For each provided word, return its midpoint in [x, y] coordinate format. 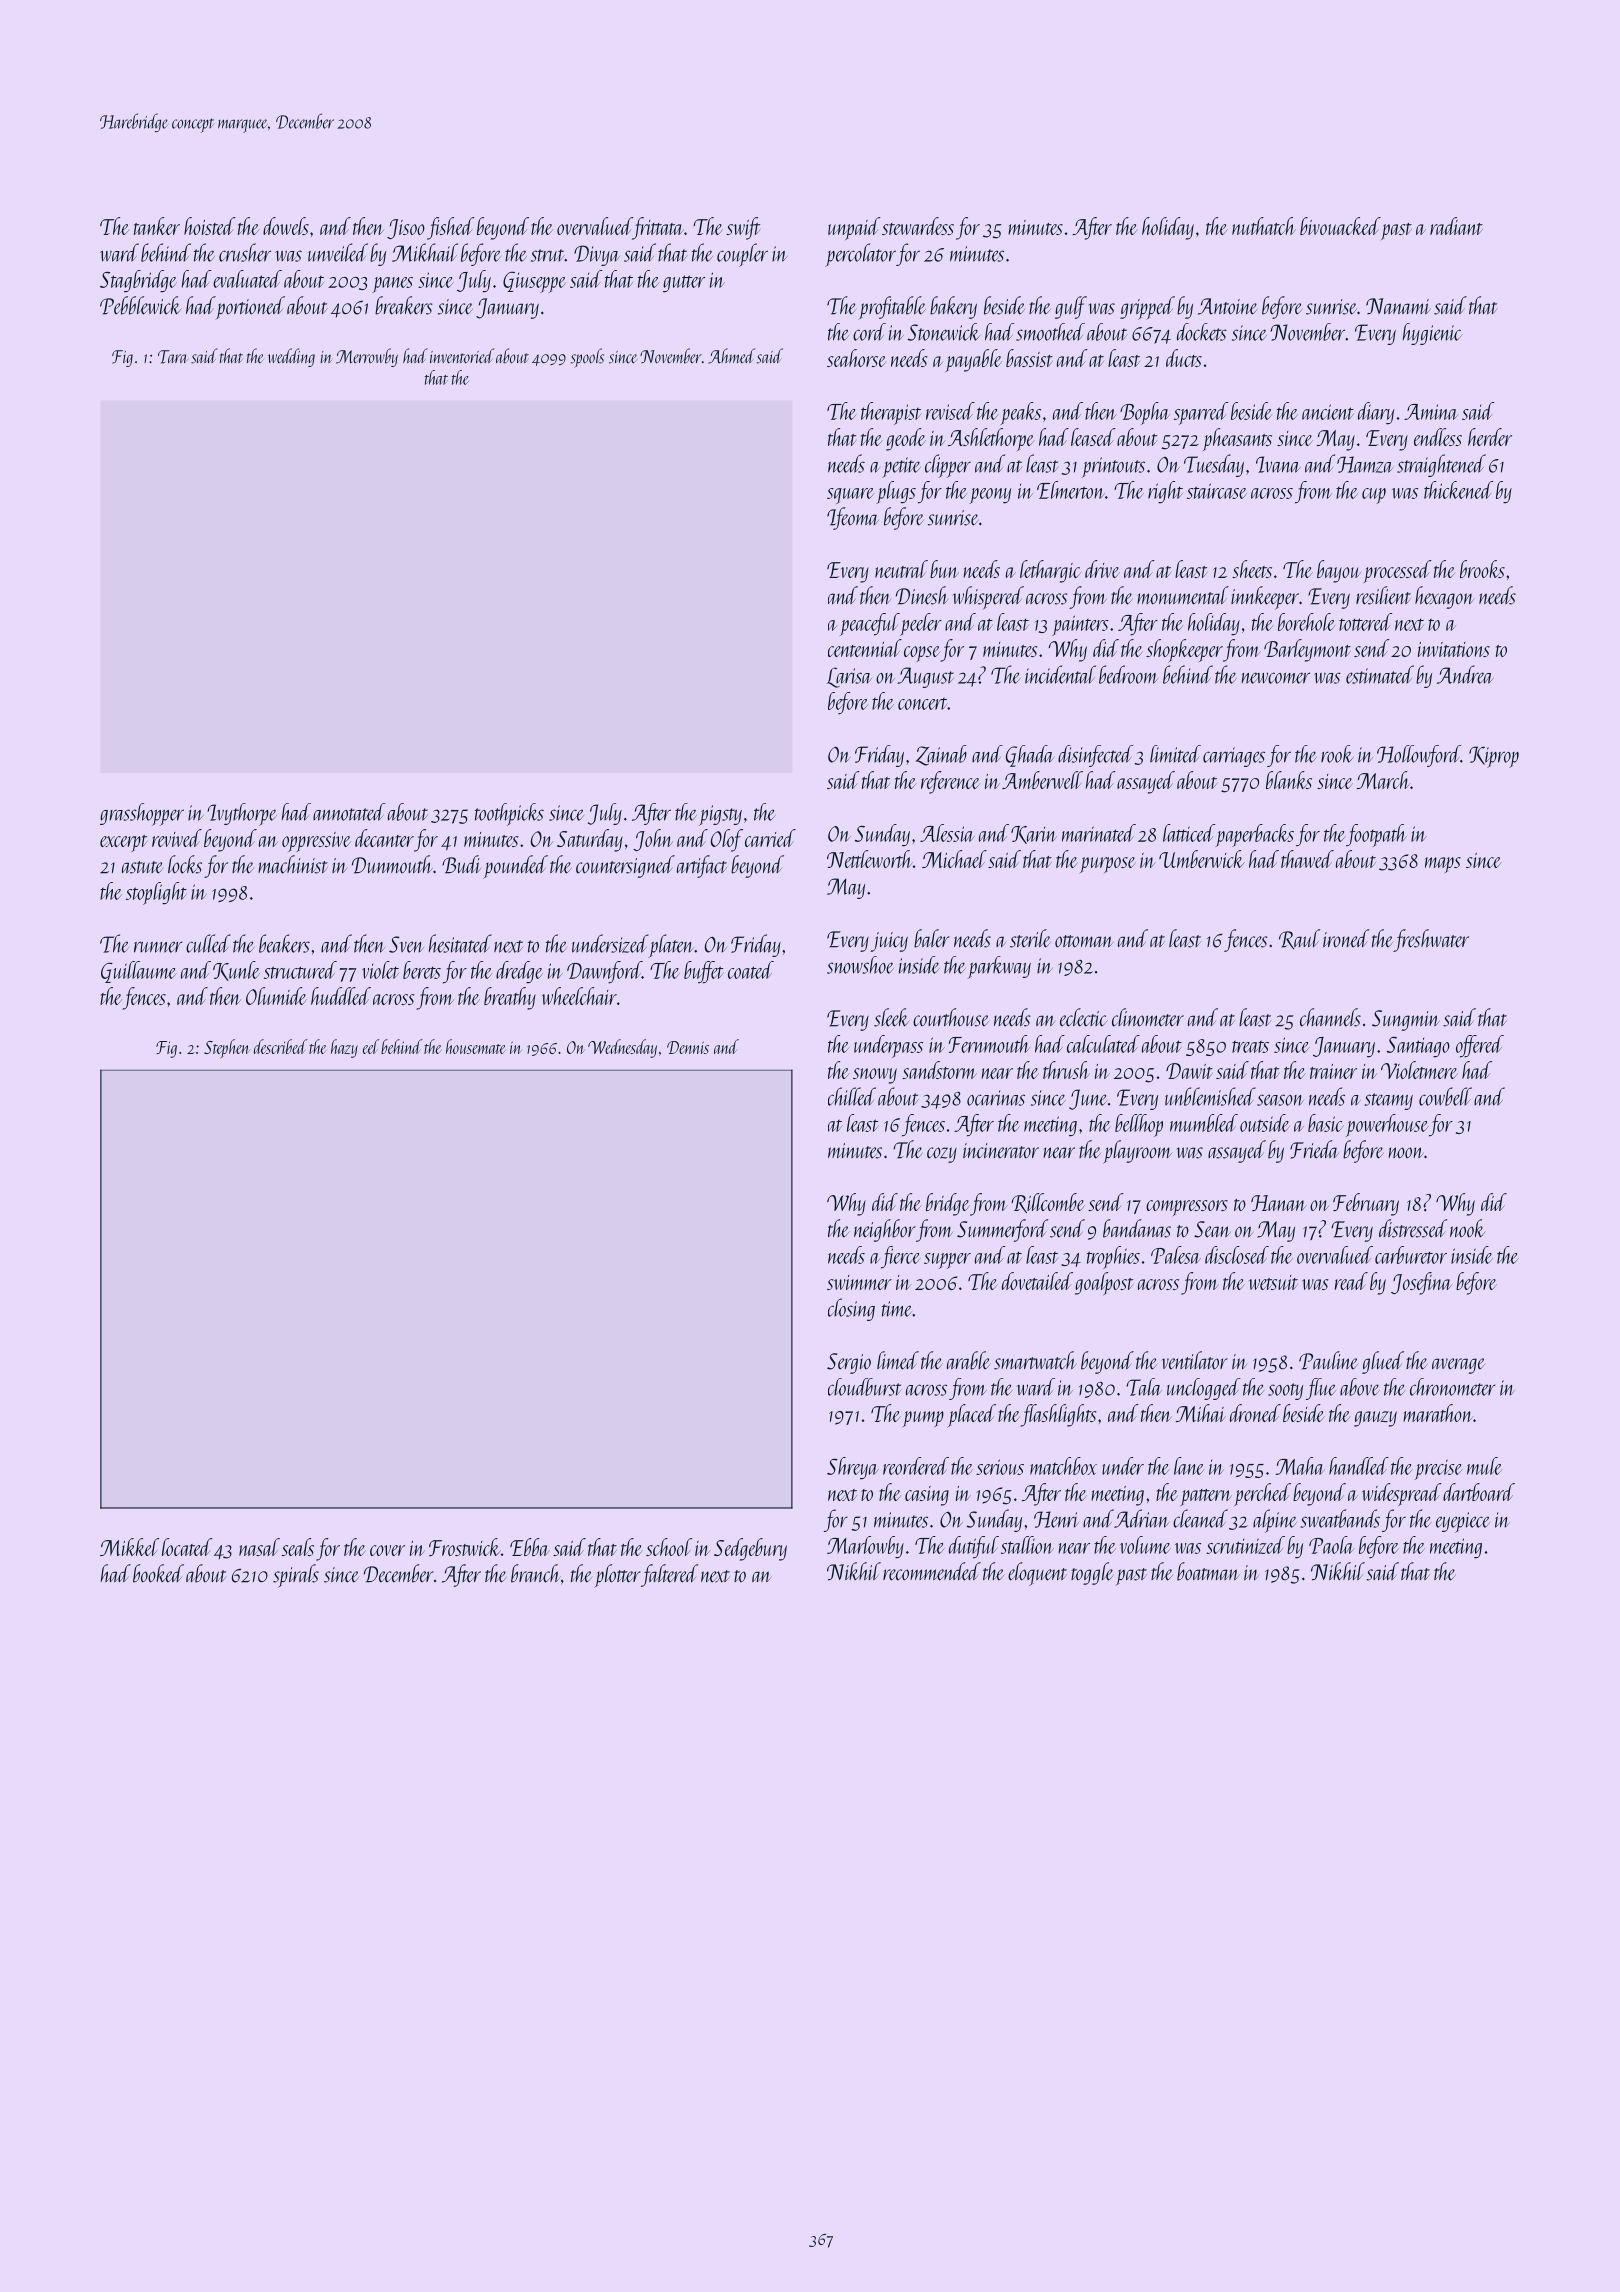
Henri [1056, 1519]
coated [751, 970]
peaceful [870, 624]
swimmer [859, 1282]
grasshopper [142, 814]
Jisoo [406, 229]
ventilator [1195, 1360]
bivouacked [1340, 226]
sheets [1252, 569]
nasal [259, 1547]
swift [743, 228]
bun [944, 569]
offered [1480, 1046]
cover [387, 1550]
